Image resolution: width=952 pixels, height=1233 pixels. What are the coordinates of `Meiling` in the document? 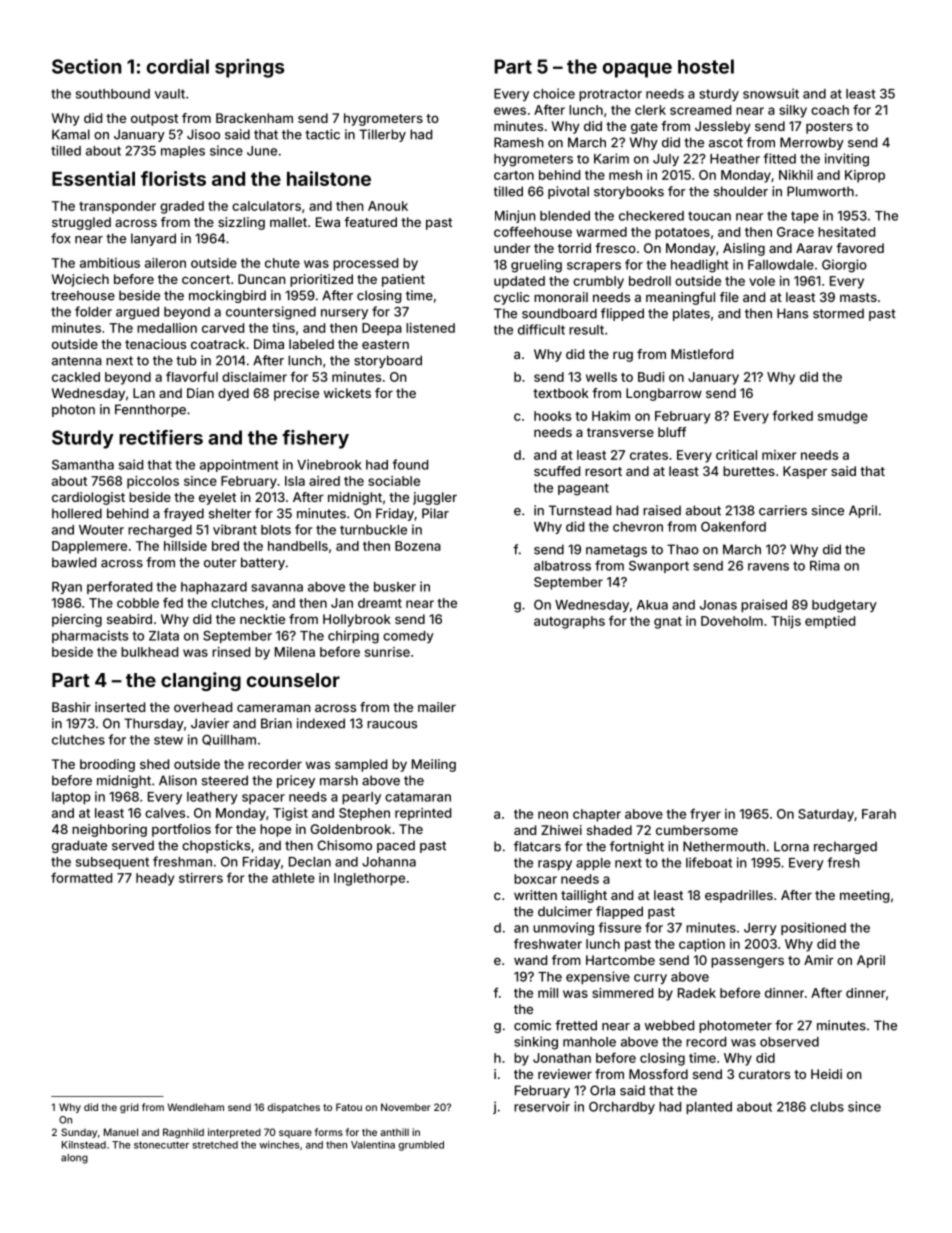 It's located at (434, 765).
